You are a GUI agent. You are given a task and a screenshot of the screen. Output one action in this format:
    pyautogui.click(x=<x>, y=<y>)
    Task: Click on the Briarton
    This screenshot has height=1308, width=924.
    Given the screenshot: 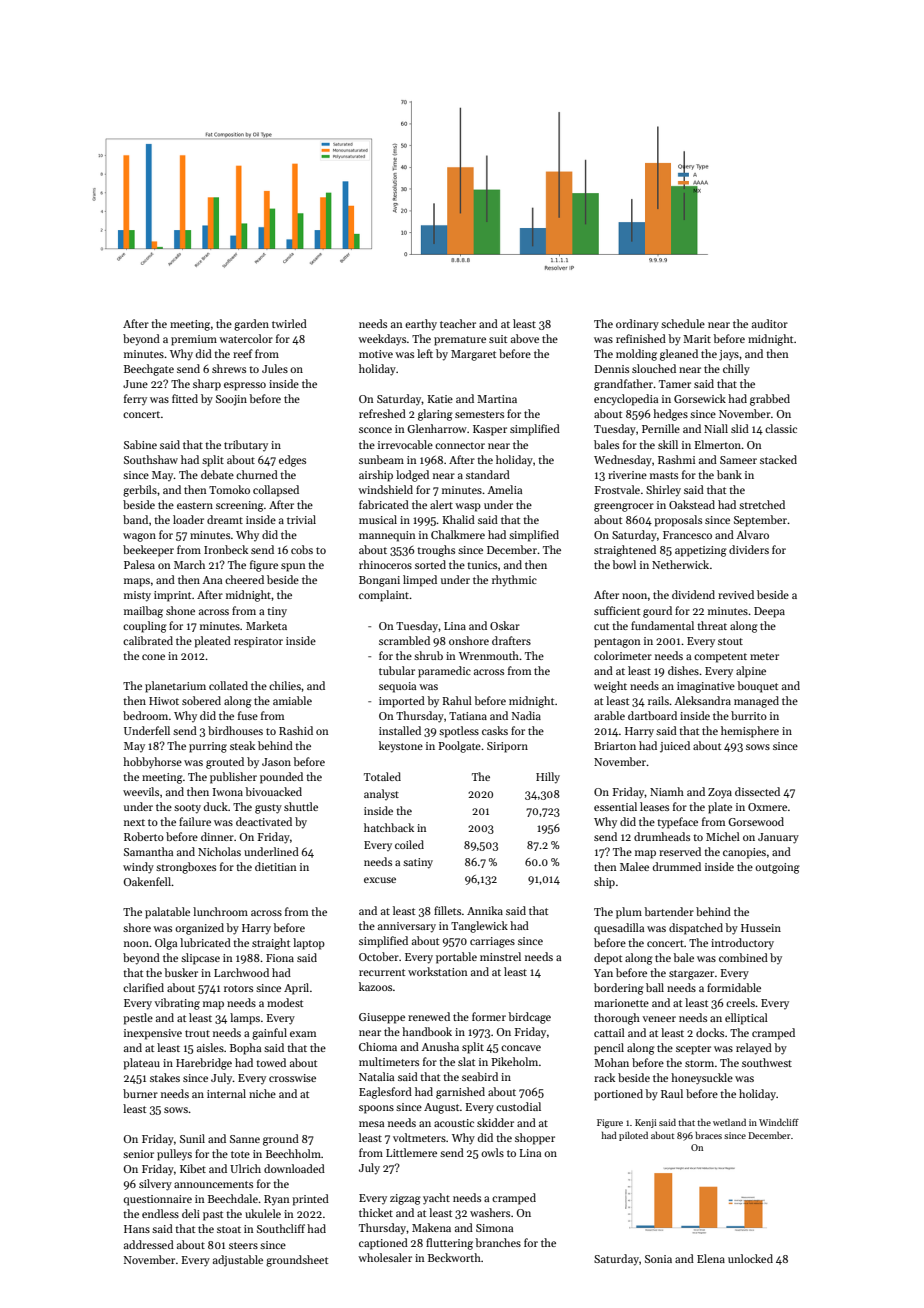 What is the action you would take?
    pyautogui.click(x=615, y=746)
